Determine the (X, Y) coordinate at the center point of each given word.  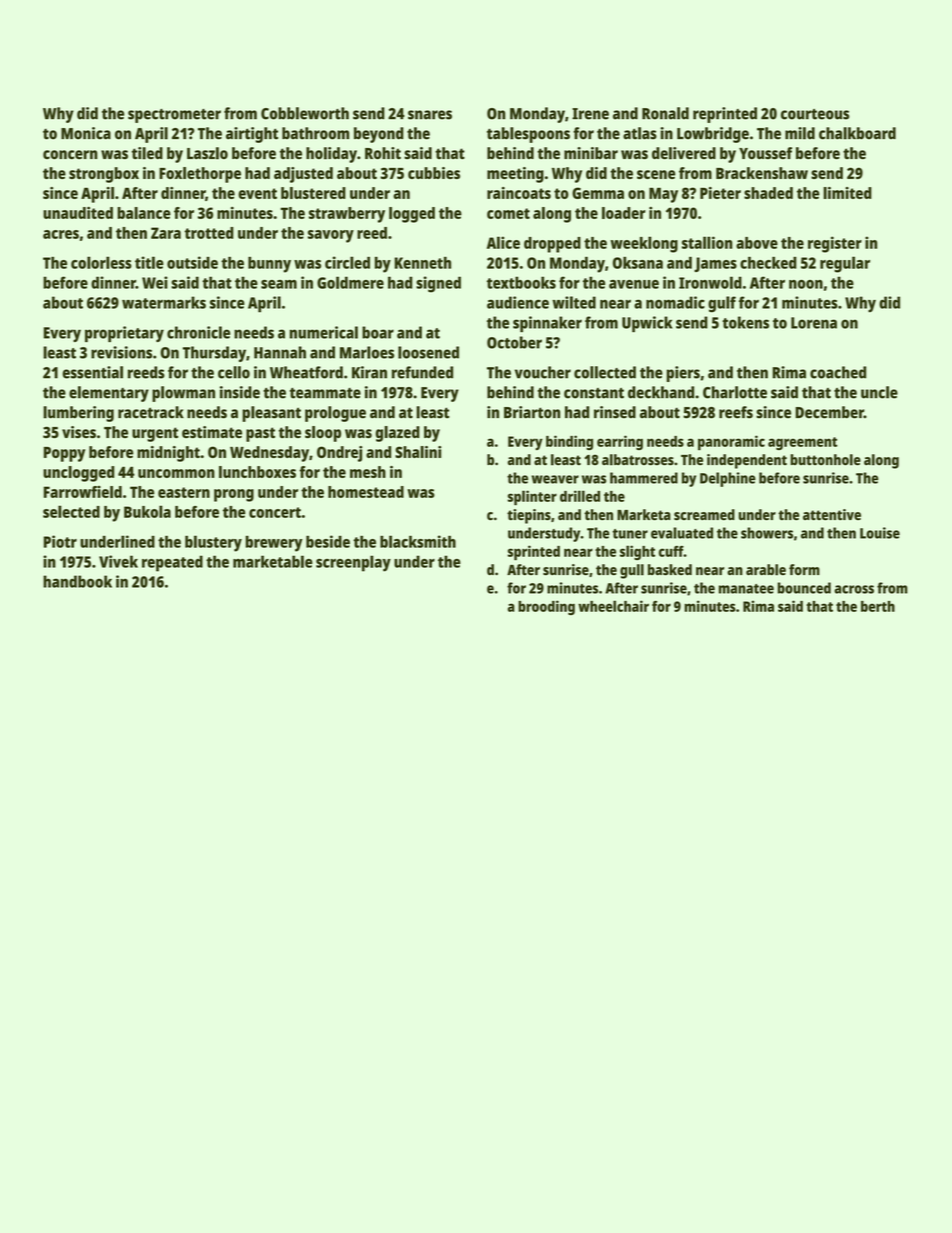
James (715, 264)
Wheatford (306, 372)
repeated (172, 563)
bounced (804, 588)
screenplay (353, 563)
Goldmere (350, 282)
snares (430, 115)
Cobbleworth (305, 113)
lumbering (78, 414)
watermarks (164, 302)
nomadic (675, 302)
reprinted (725, 115)
